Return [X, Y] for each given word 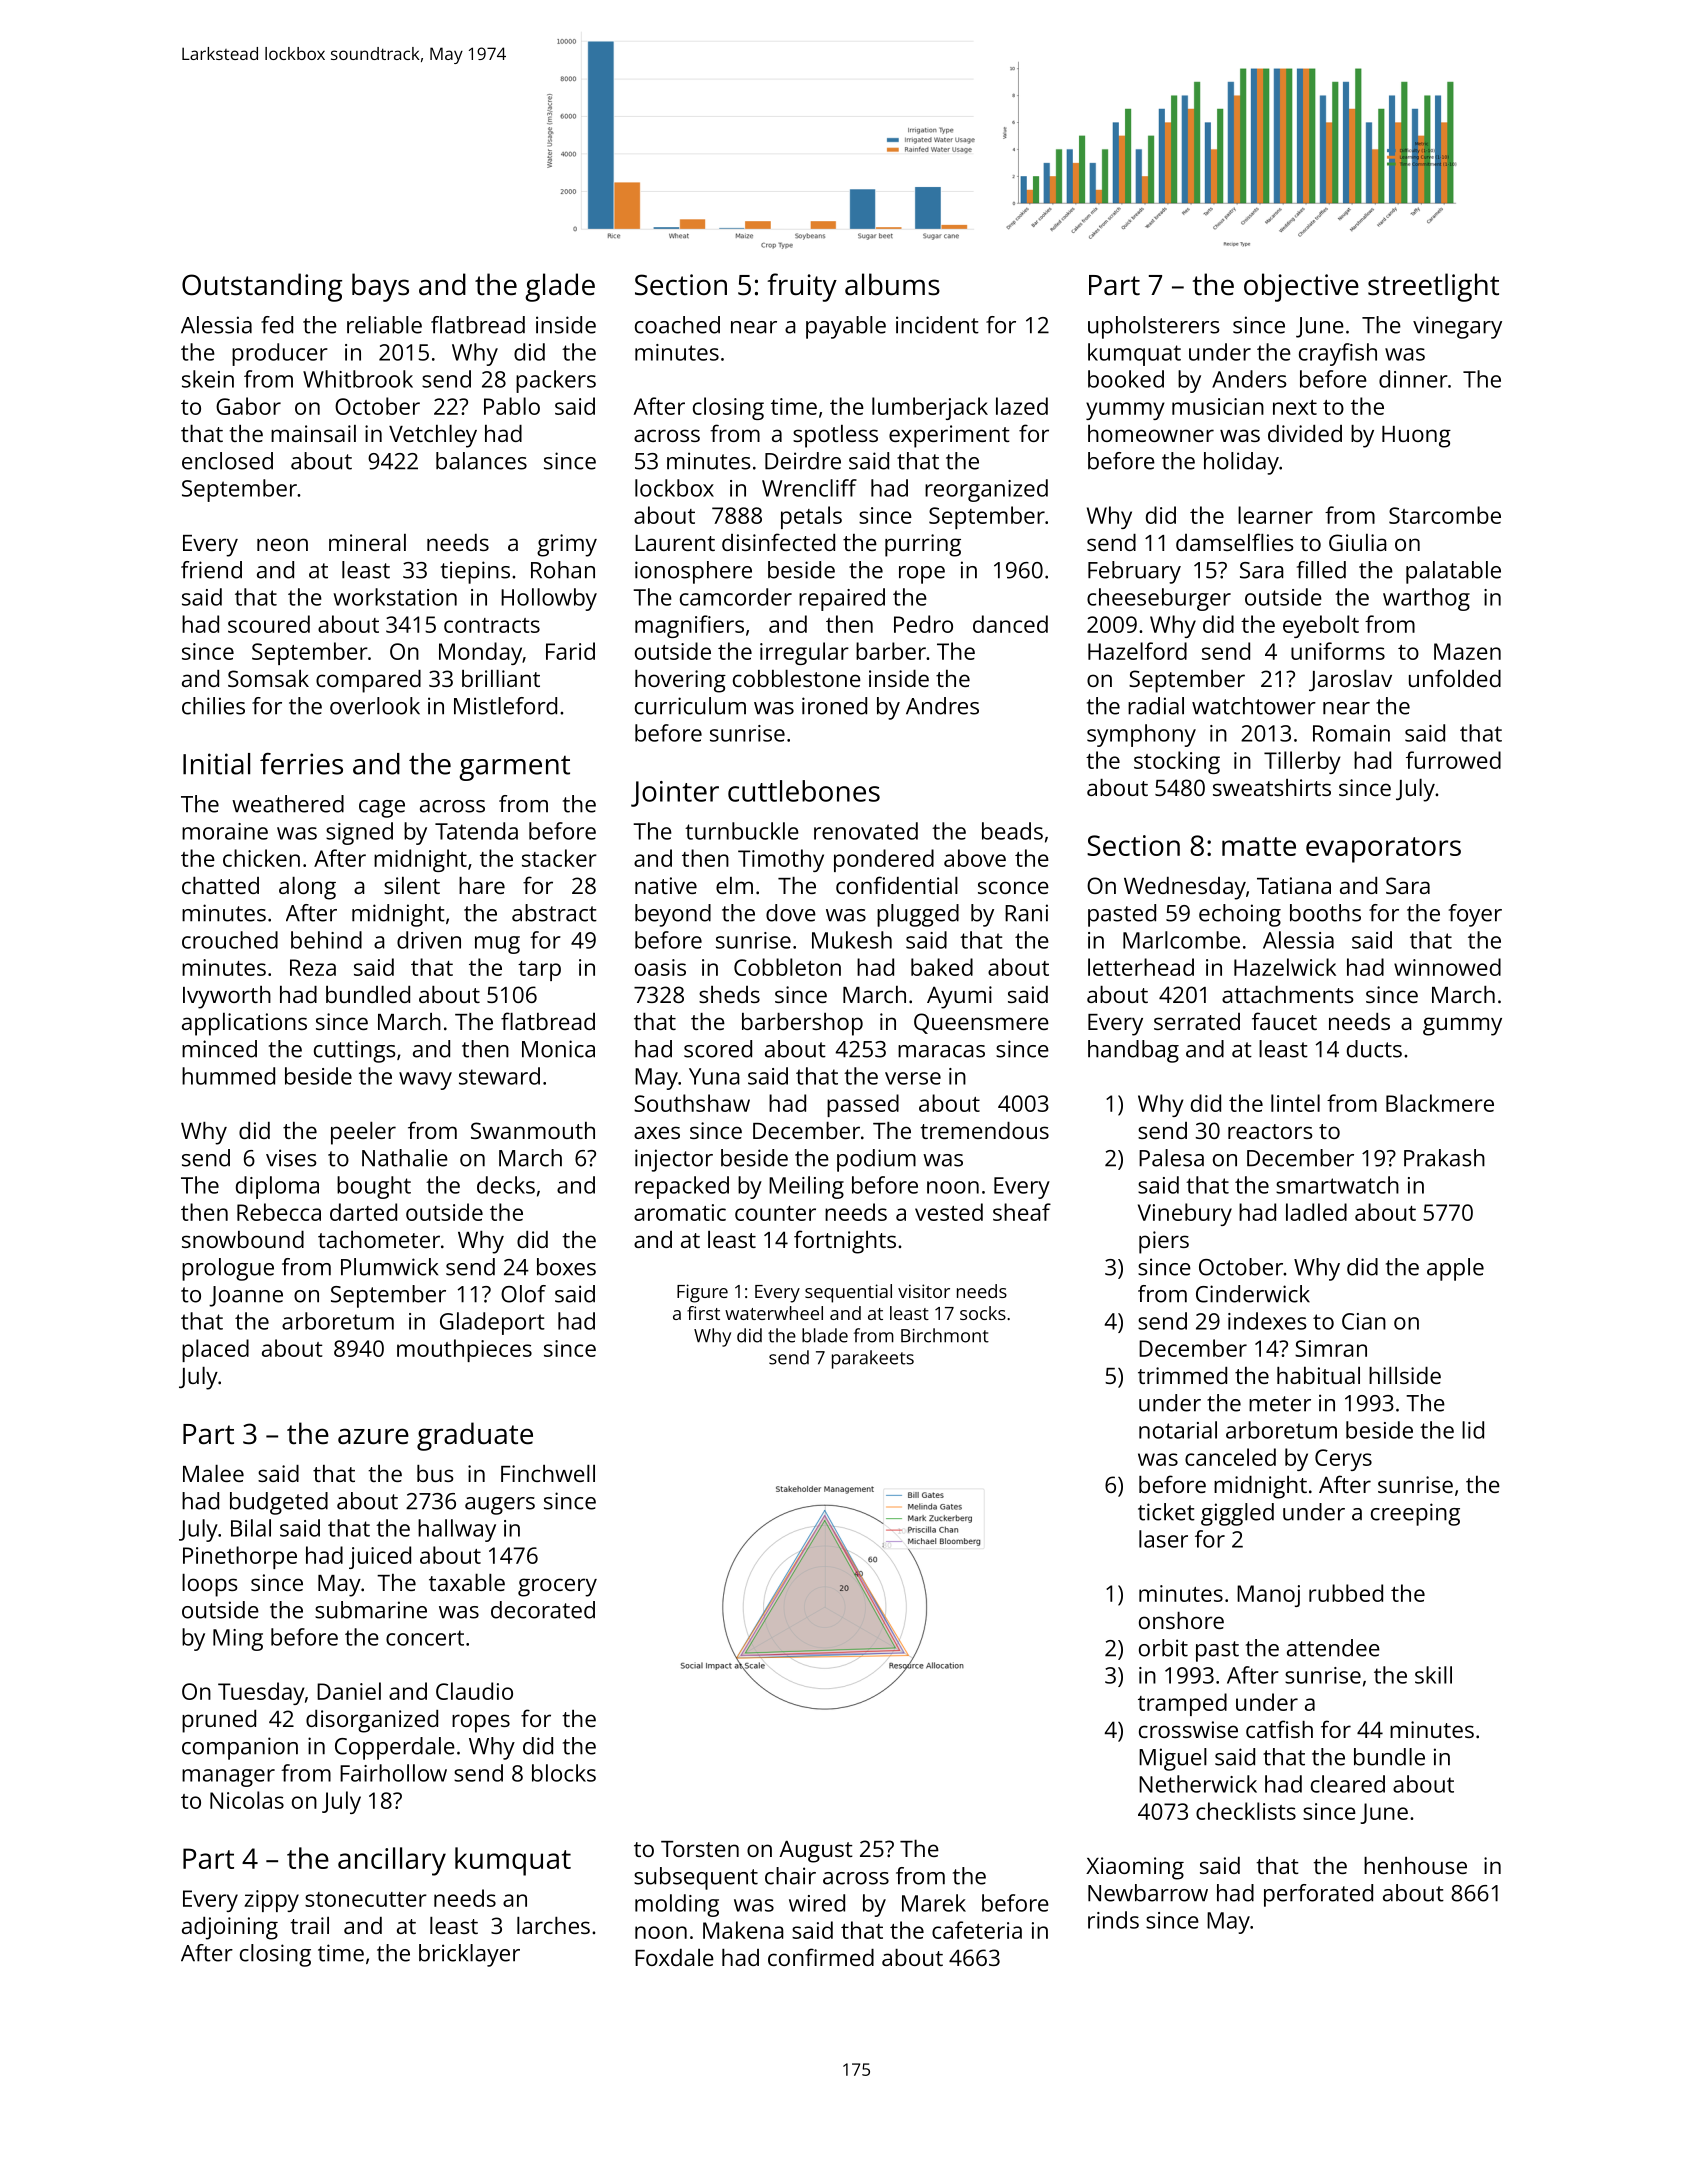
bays [380, 287]
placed [215, 1350]
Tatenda [476, 831]
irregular [804, 653]
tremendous [984, 1130]
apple [1455, 1269]
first [703, 1313]
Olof [523, 1294]
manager [228, 1778]
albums [892, 284]
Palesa [1171, 1158]
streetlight [1433, 287]
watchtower [1254, 706]
